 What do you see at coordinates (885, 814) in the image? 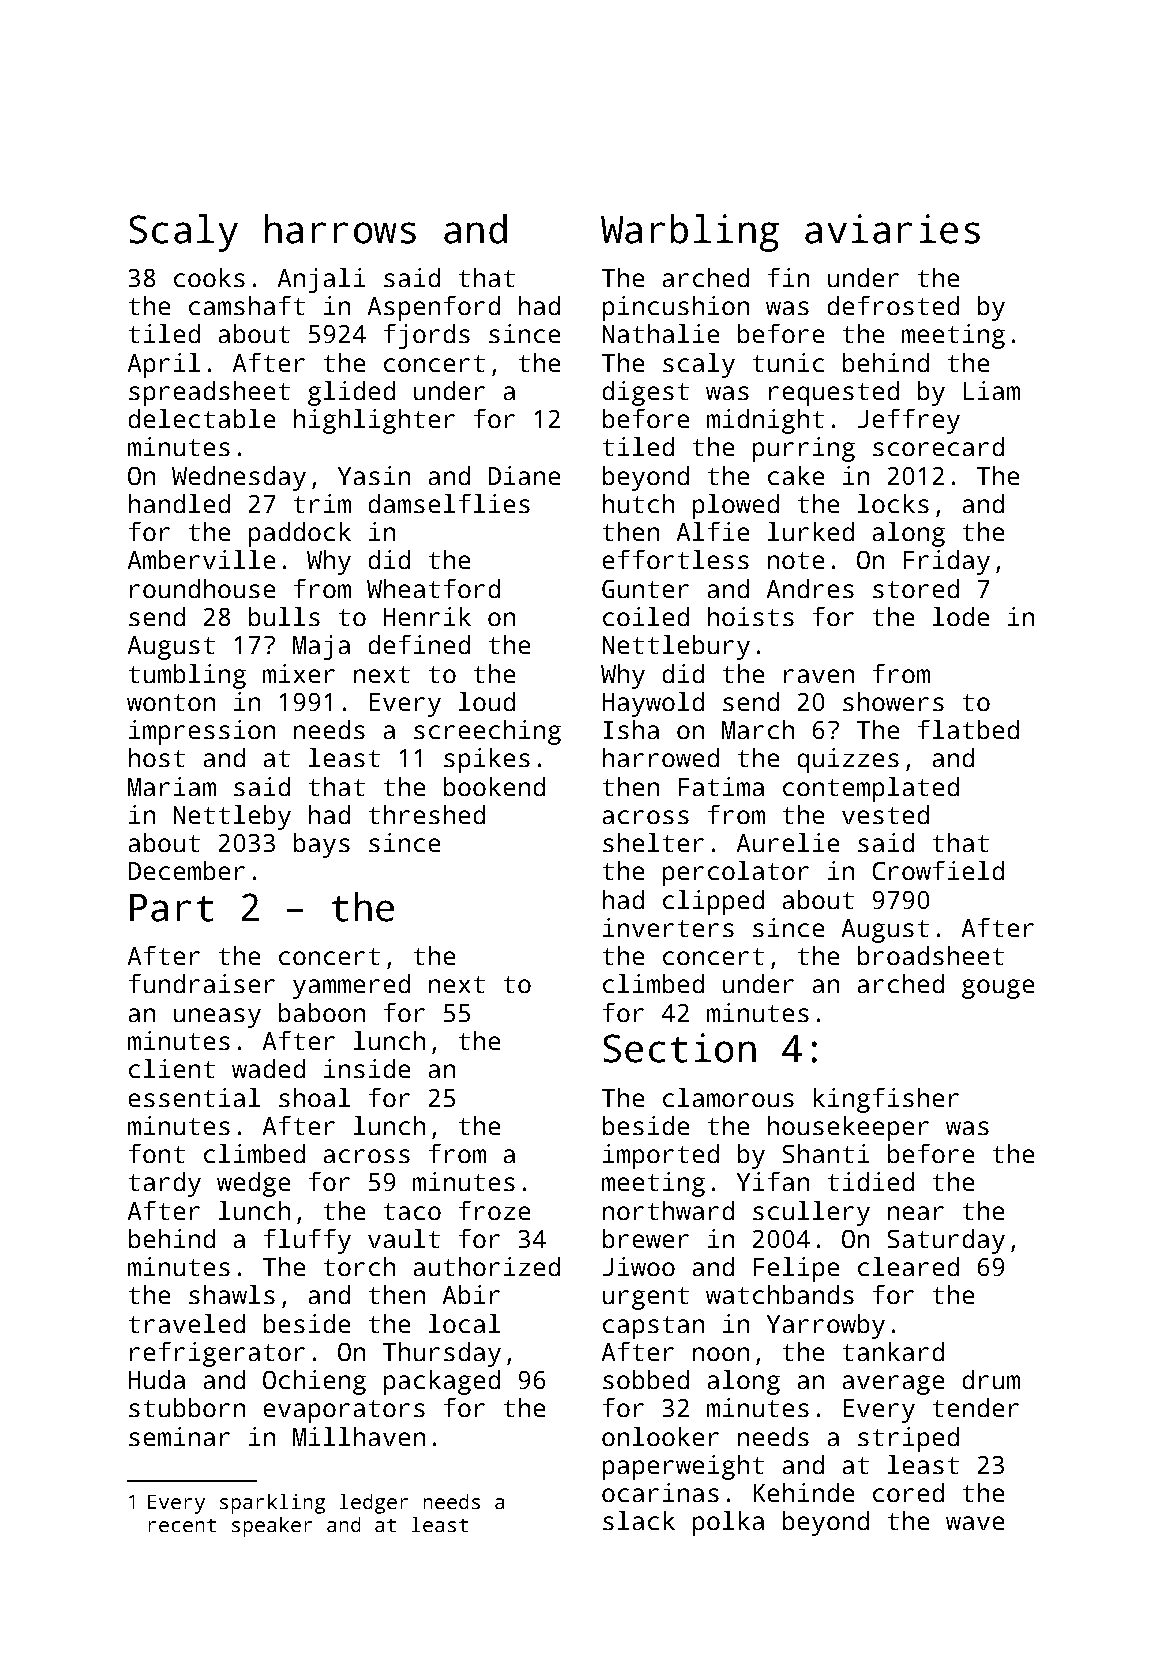
I see `vested` at bounding box center [885, 814].
